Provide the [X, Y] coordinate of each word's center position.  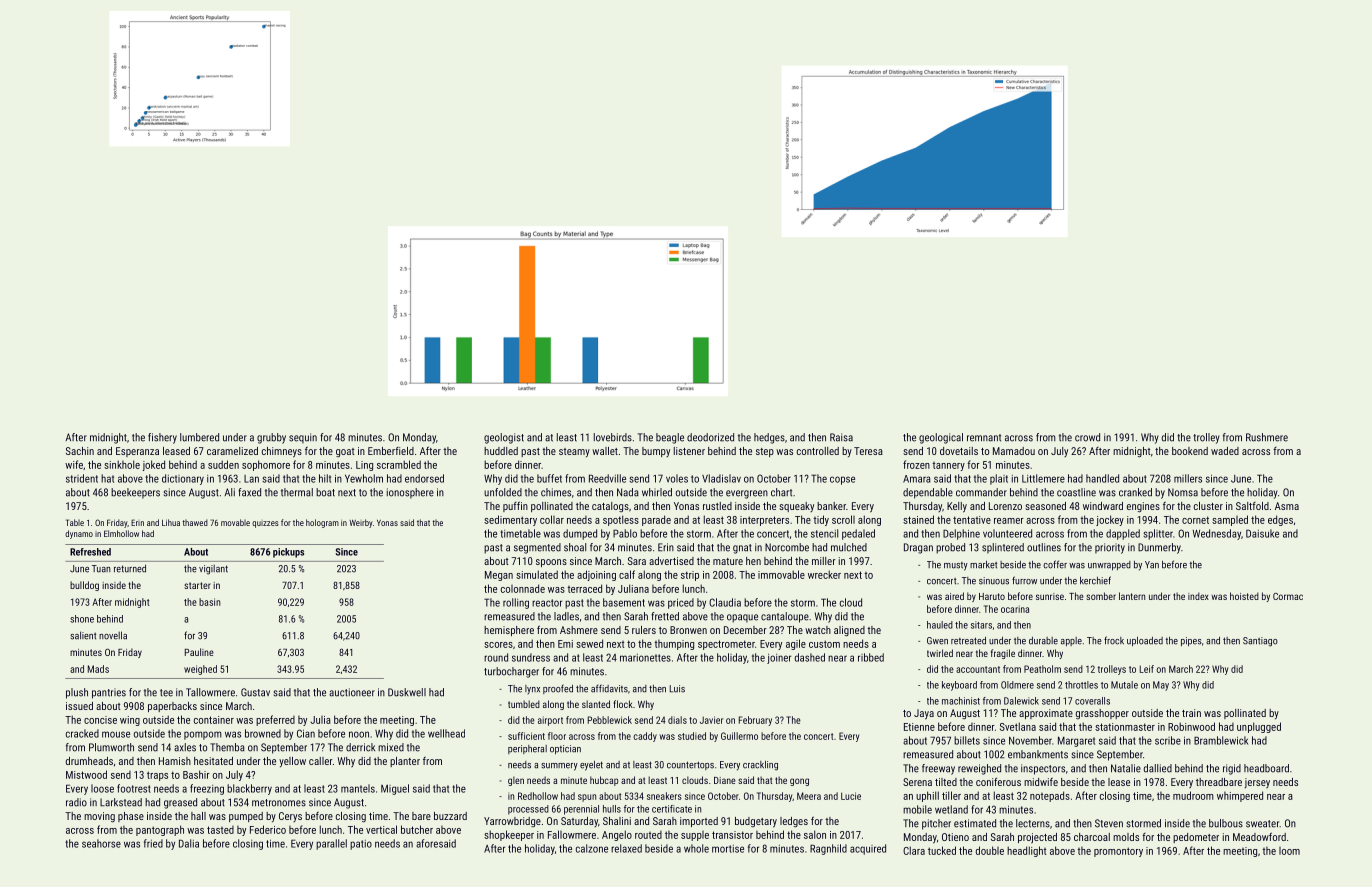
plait [999, 479]
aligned [849, 631]
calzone [592, 848]
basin [210, 602]
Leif [1147, 669]
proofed [558, 689]
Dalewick [1021, 701]
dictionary [183, 479]
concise [100, 720]
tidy [821, 520]
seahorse [101, 843]
